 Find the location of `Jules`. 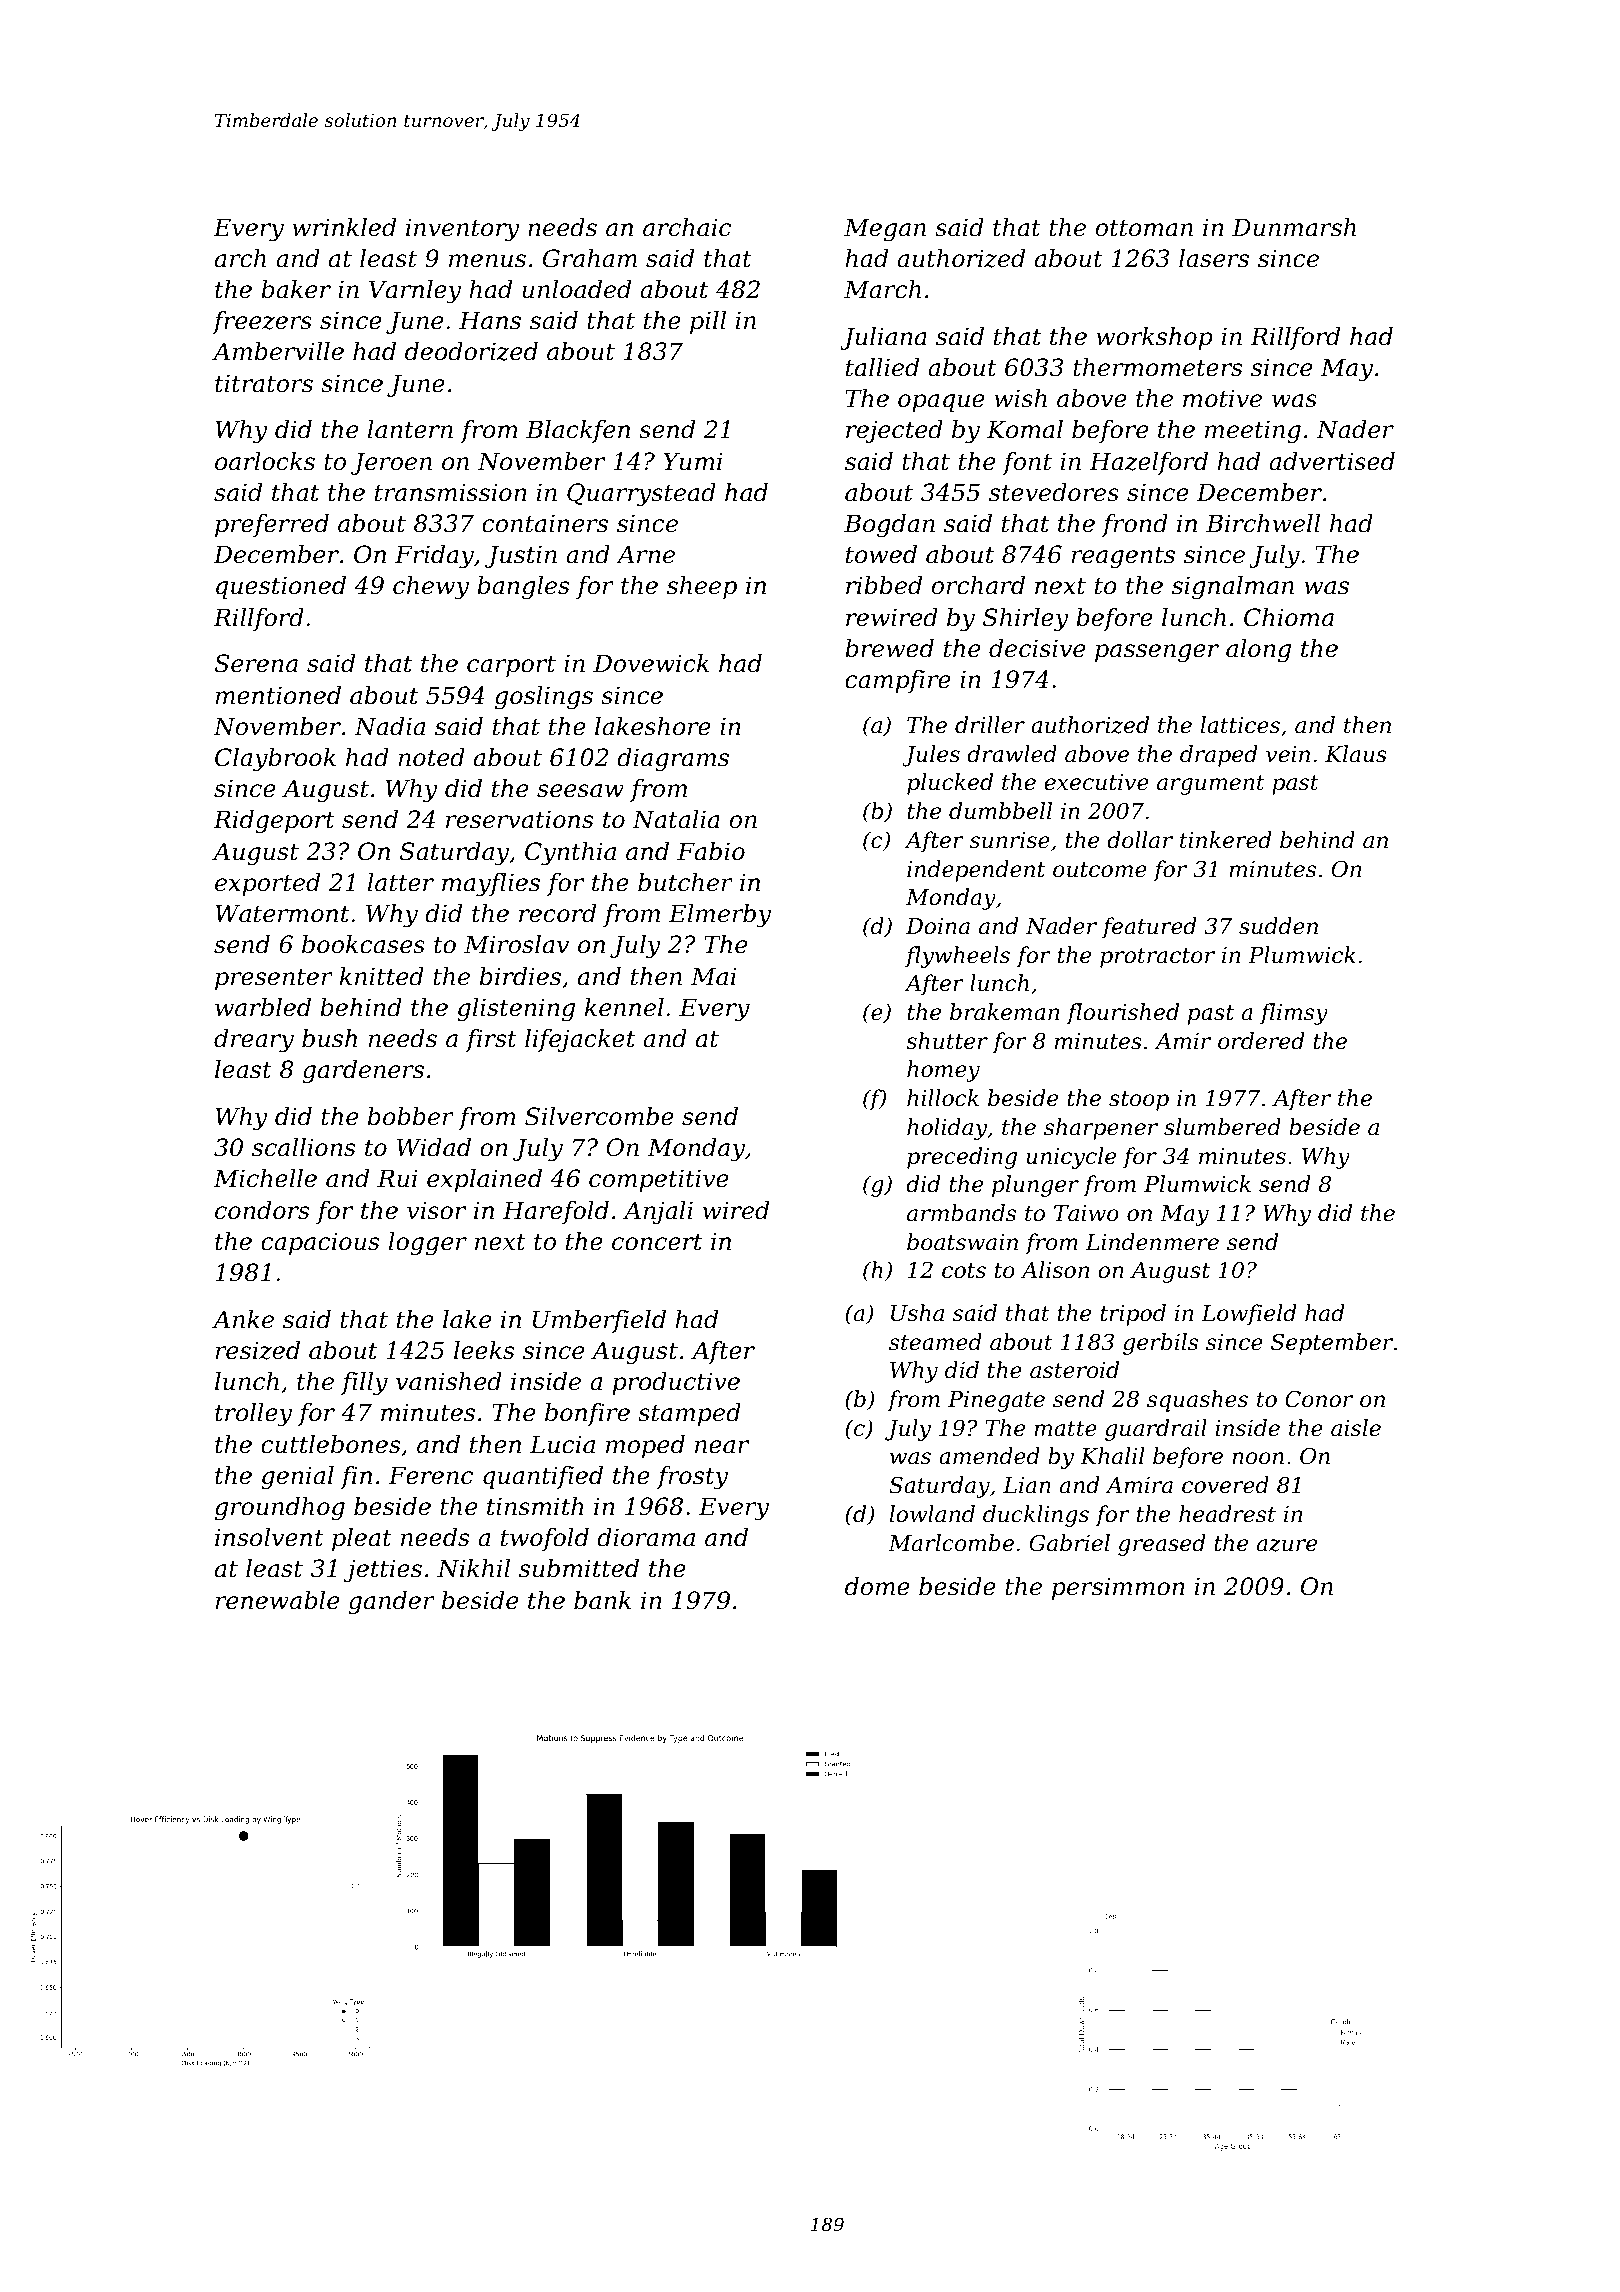

Jules is located at coordinates (931, 756).
